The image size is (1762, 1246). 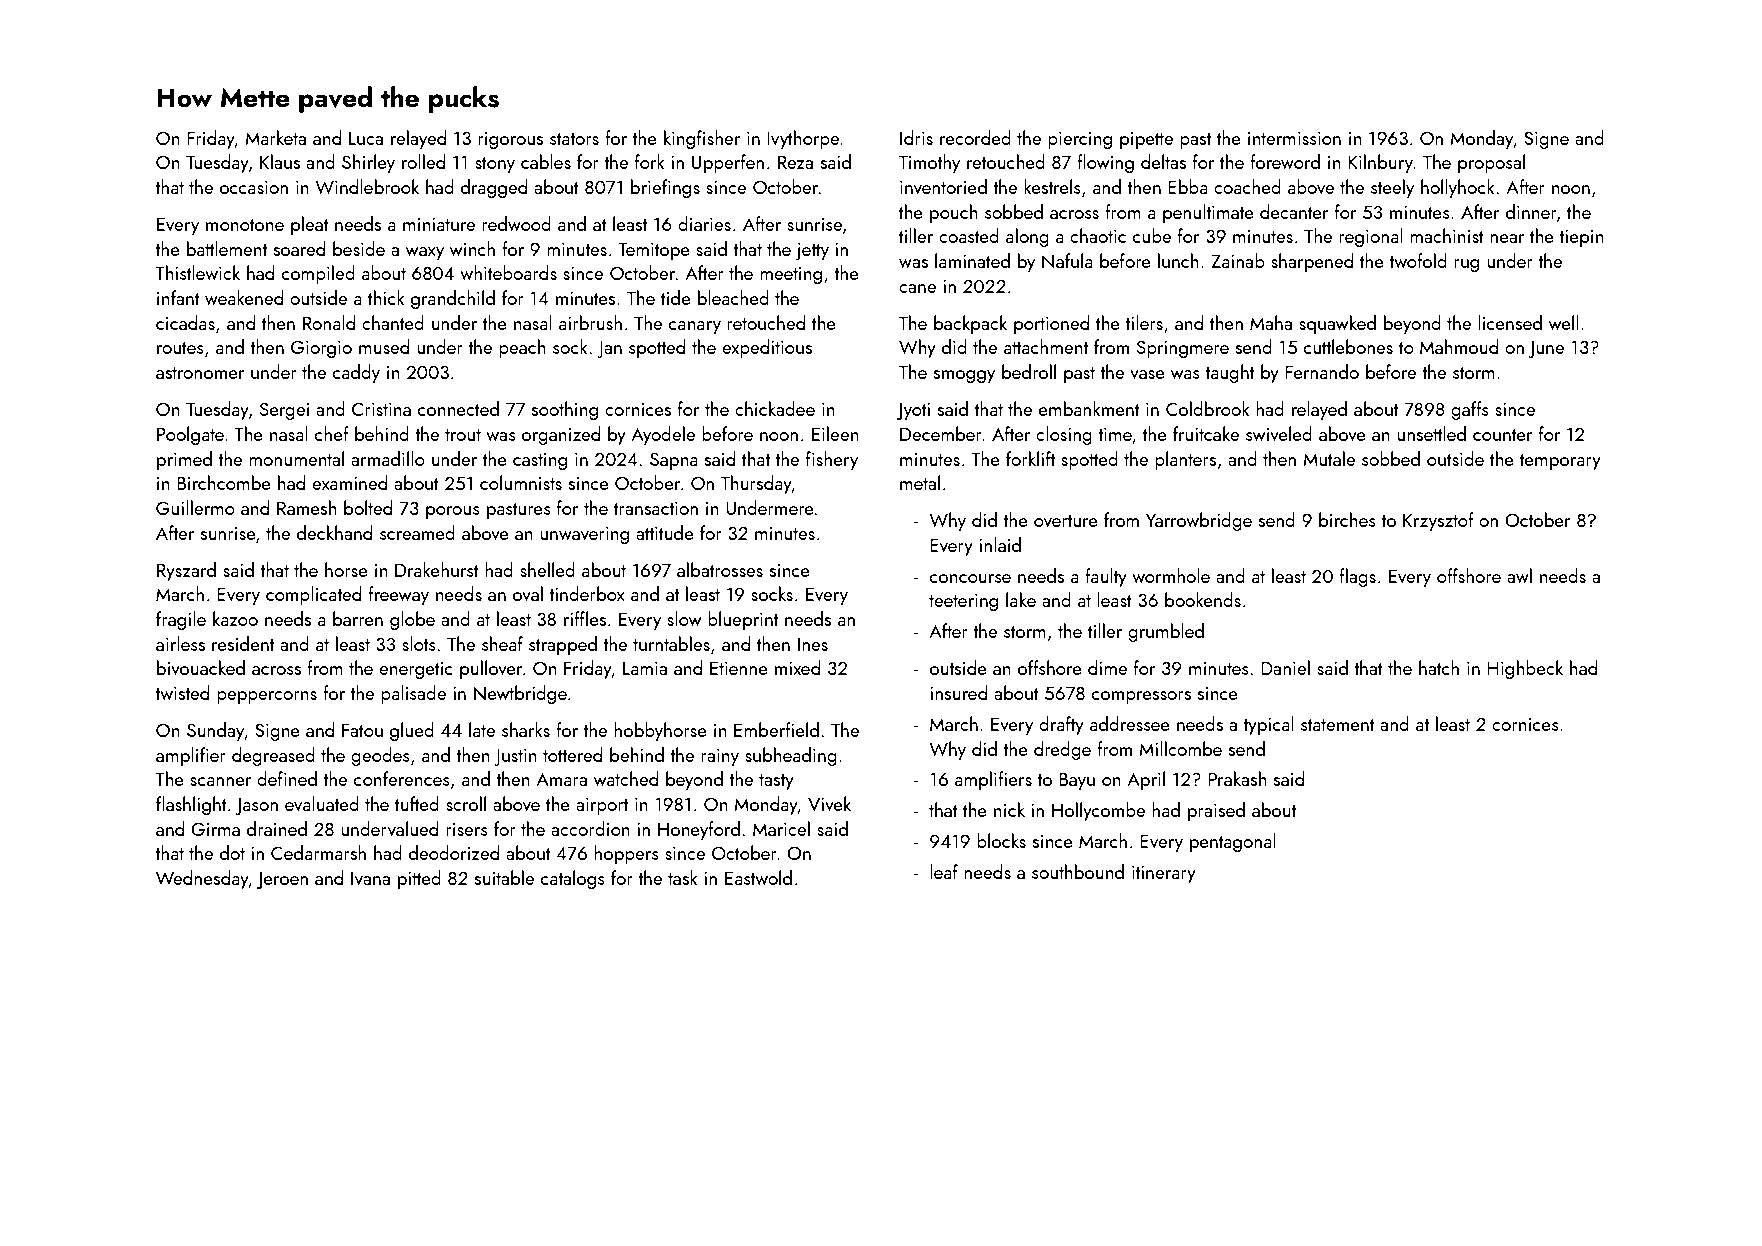 I want to click on statement, so click(x=1338, y=725).
